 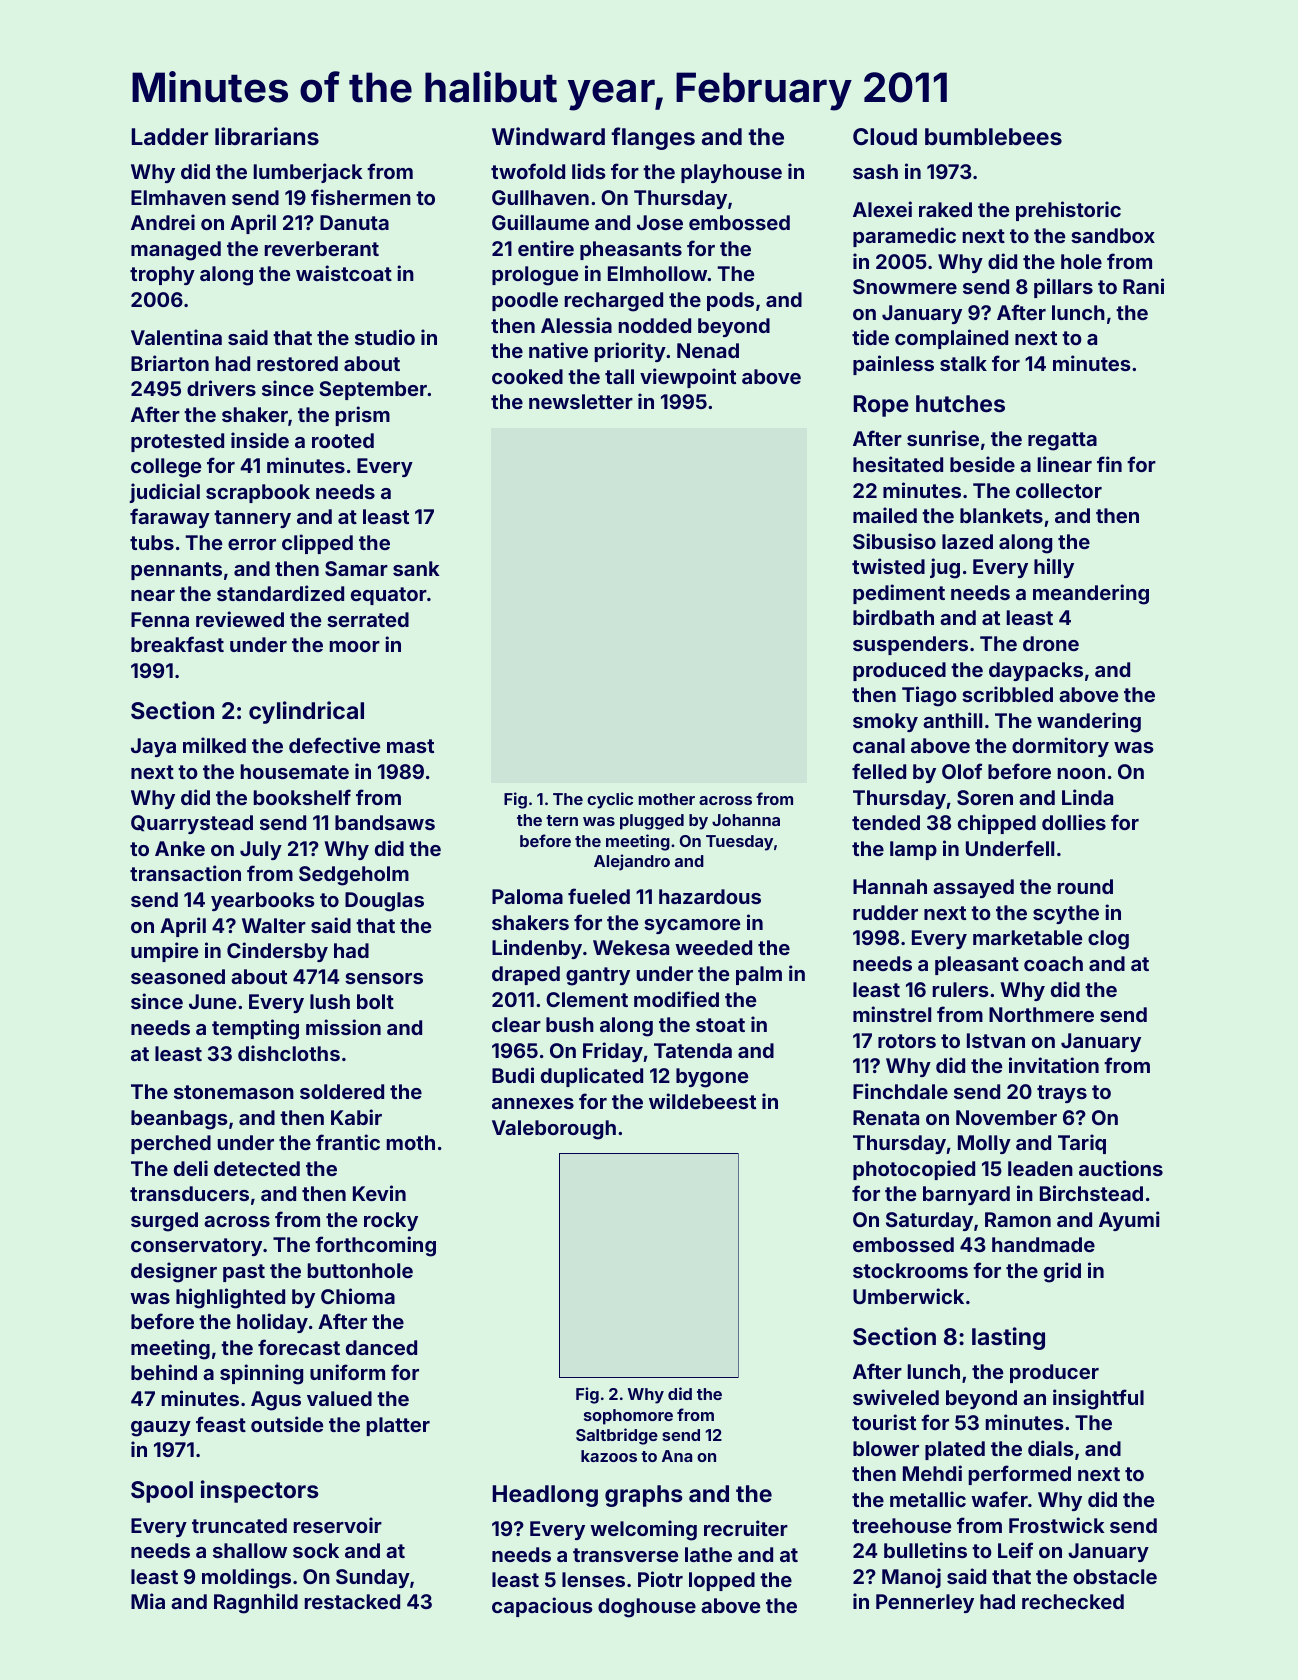 I want to click on Quarrystead, so click(x=192, y=824).
